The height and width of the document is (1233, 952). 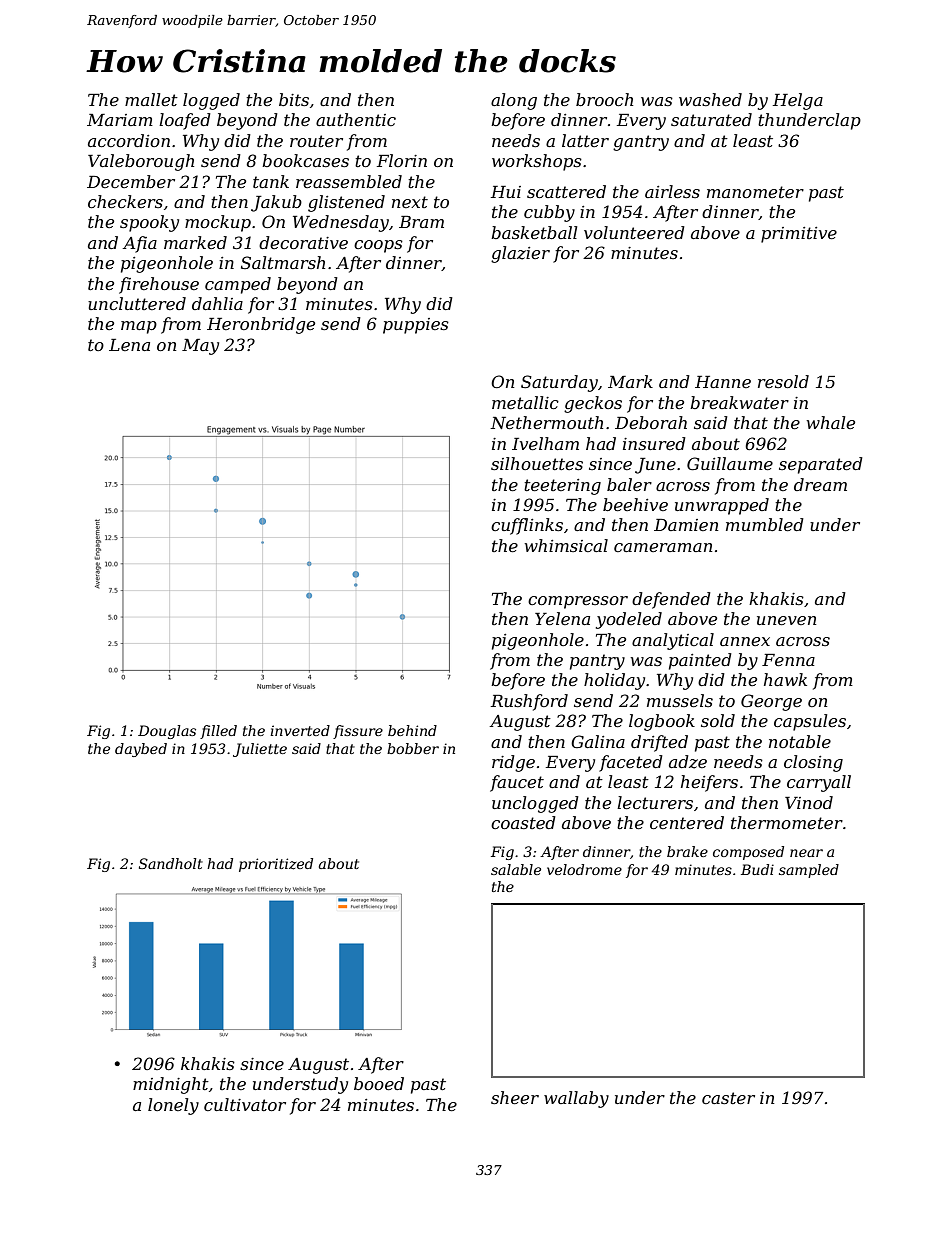 What do you see at coordinates (755, 192) in the document?
I see `manometer` at bounding box center [755, 192].
